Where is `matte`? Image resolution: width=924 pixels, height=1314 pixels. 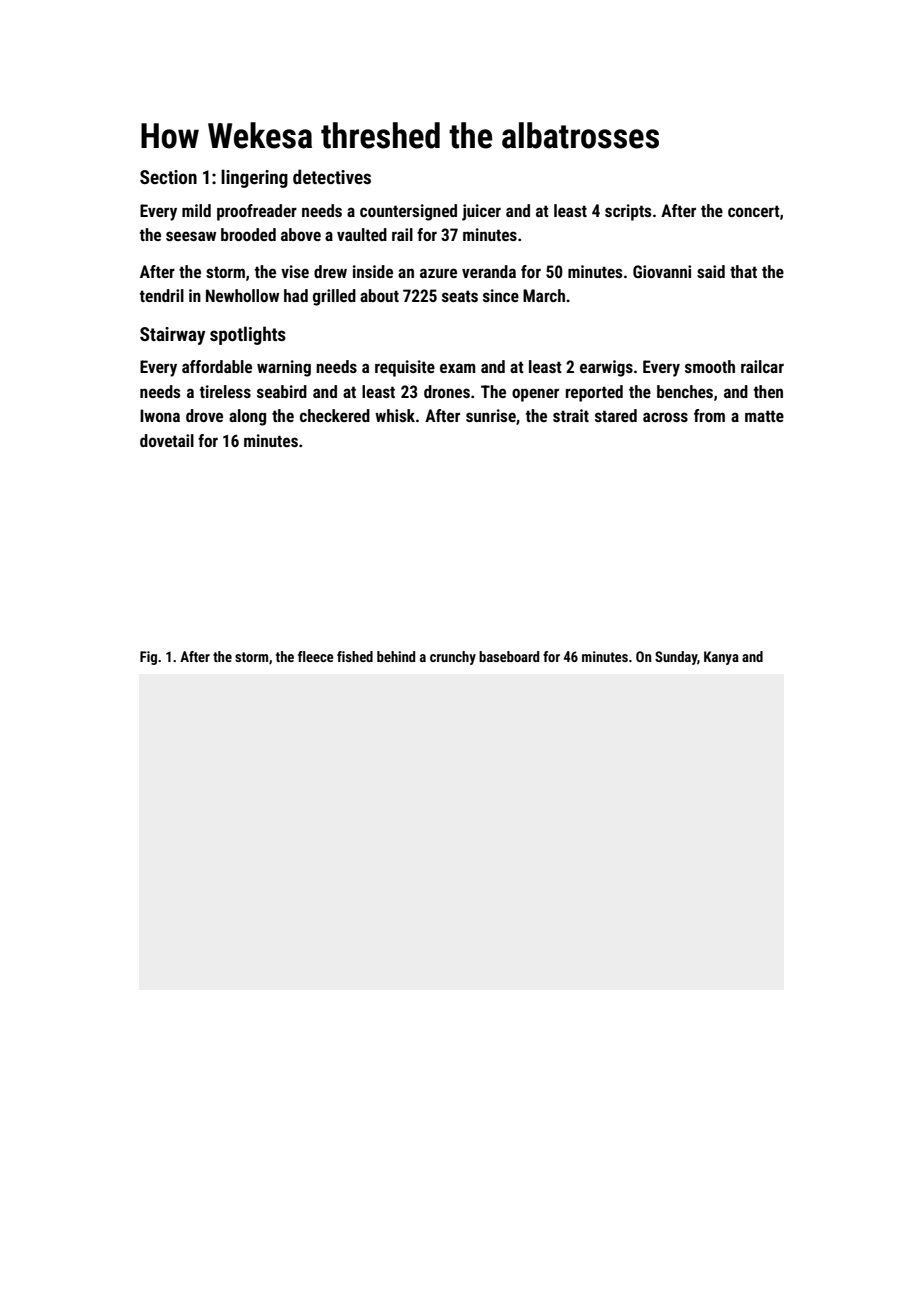
matte is located at coordinates (764, 416).
